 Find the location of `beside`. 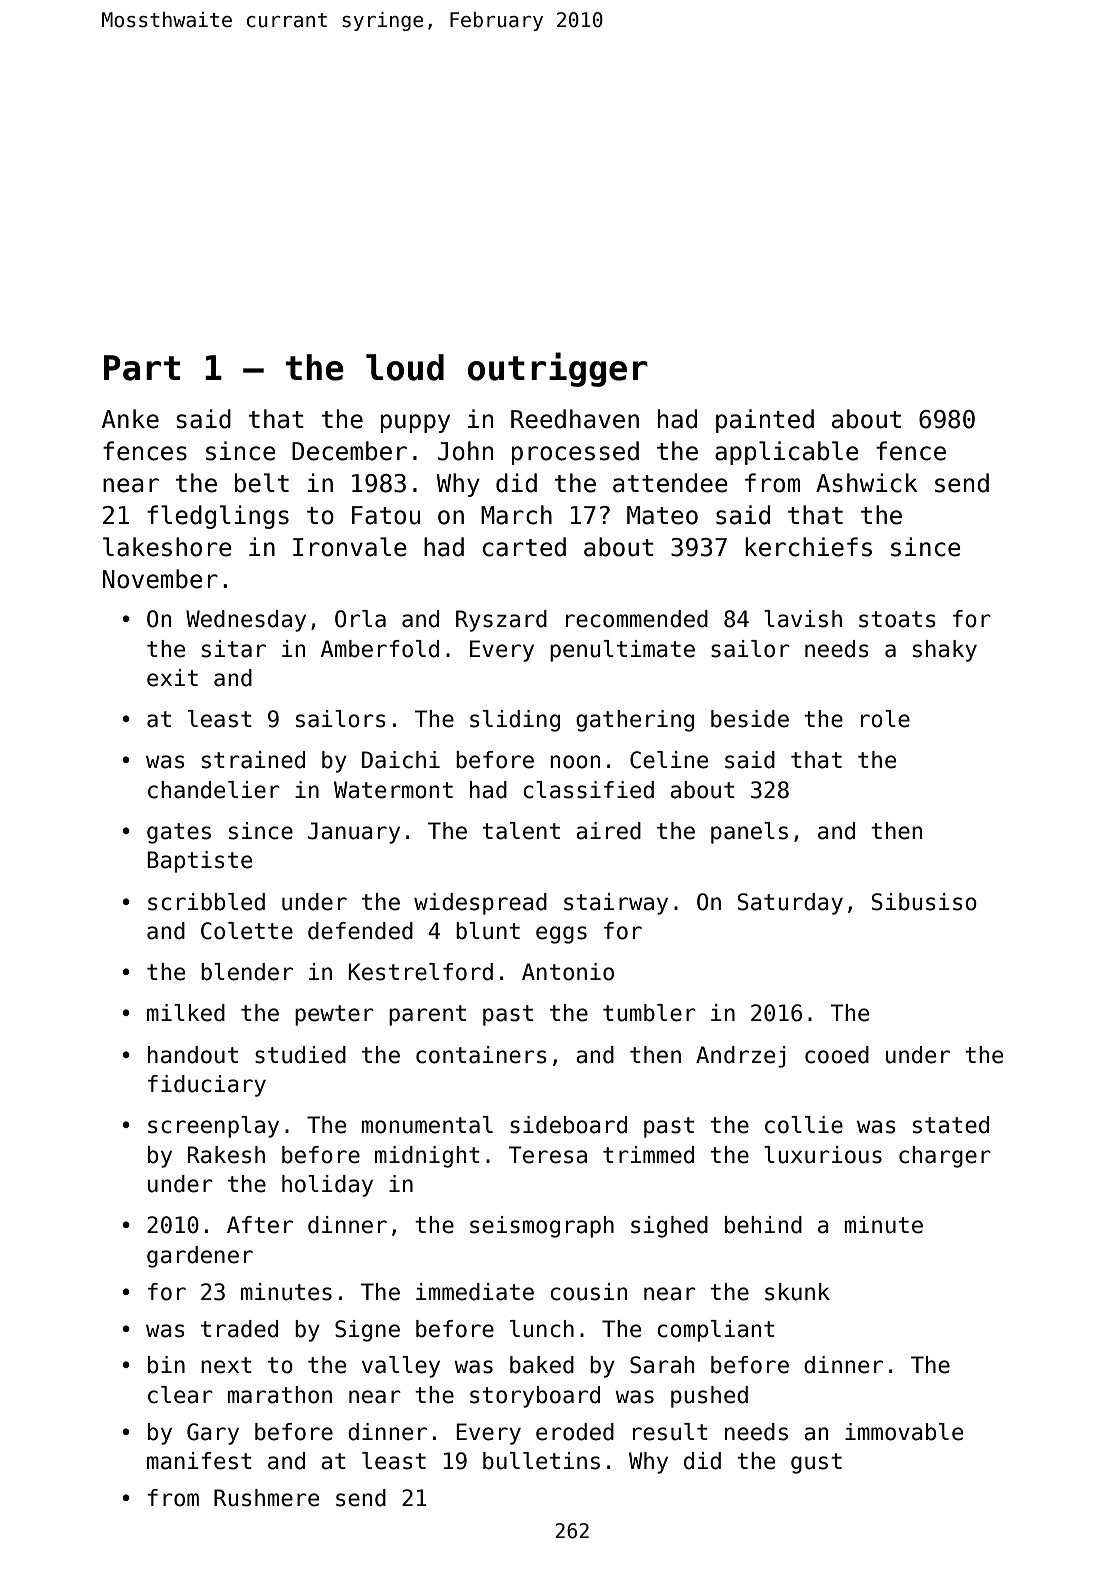

beside is located at coordinates (750, 719).
